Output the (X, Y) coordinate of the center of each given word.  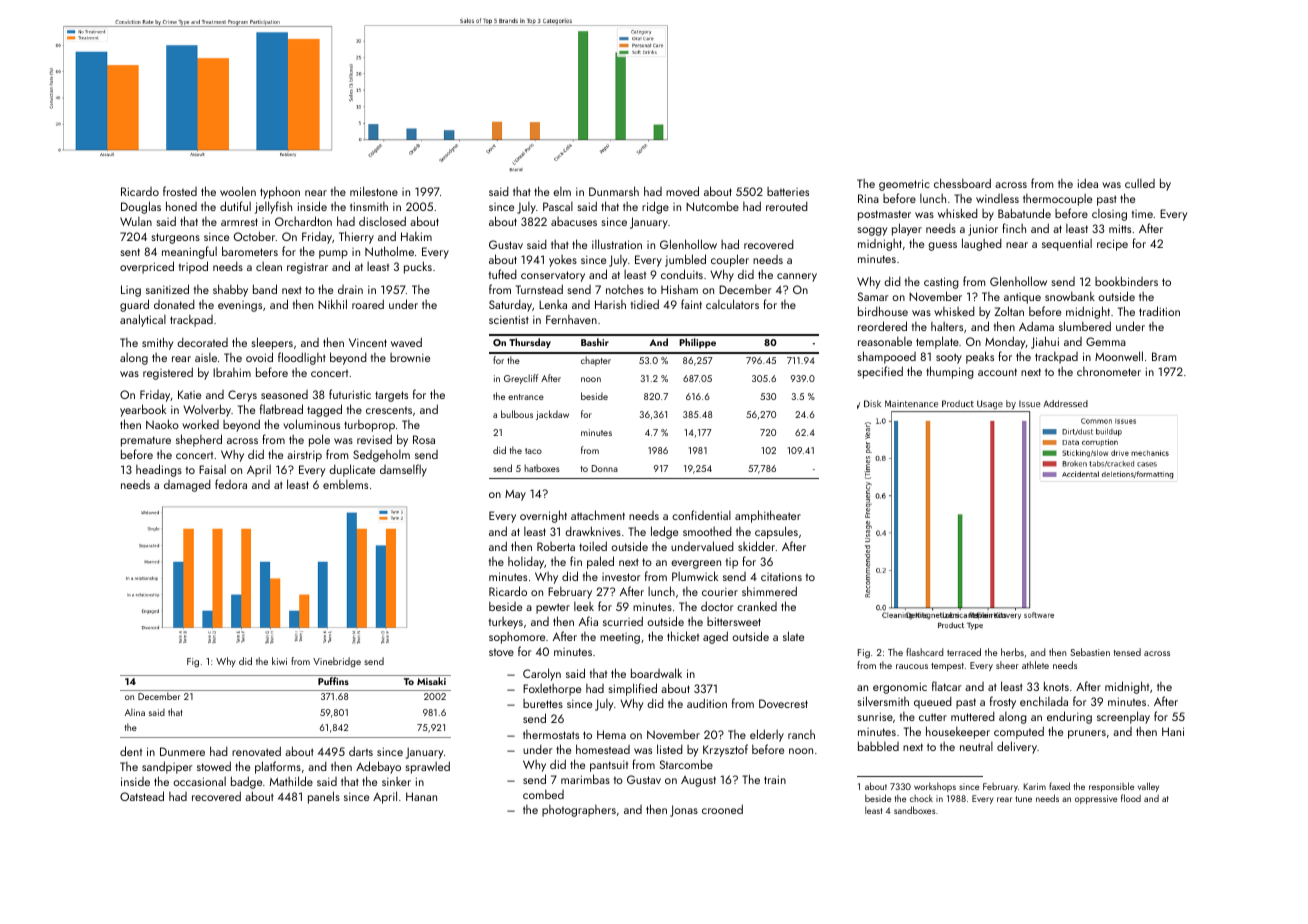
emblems (345, 484)
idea (1088, 183)
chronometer (1109, 371)
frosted (180, 191)
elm (562, 191)
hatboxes (542, 468)
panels (324, 797)
